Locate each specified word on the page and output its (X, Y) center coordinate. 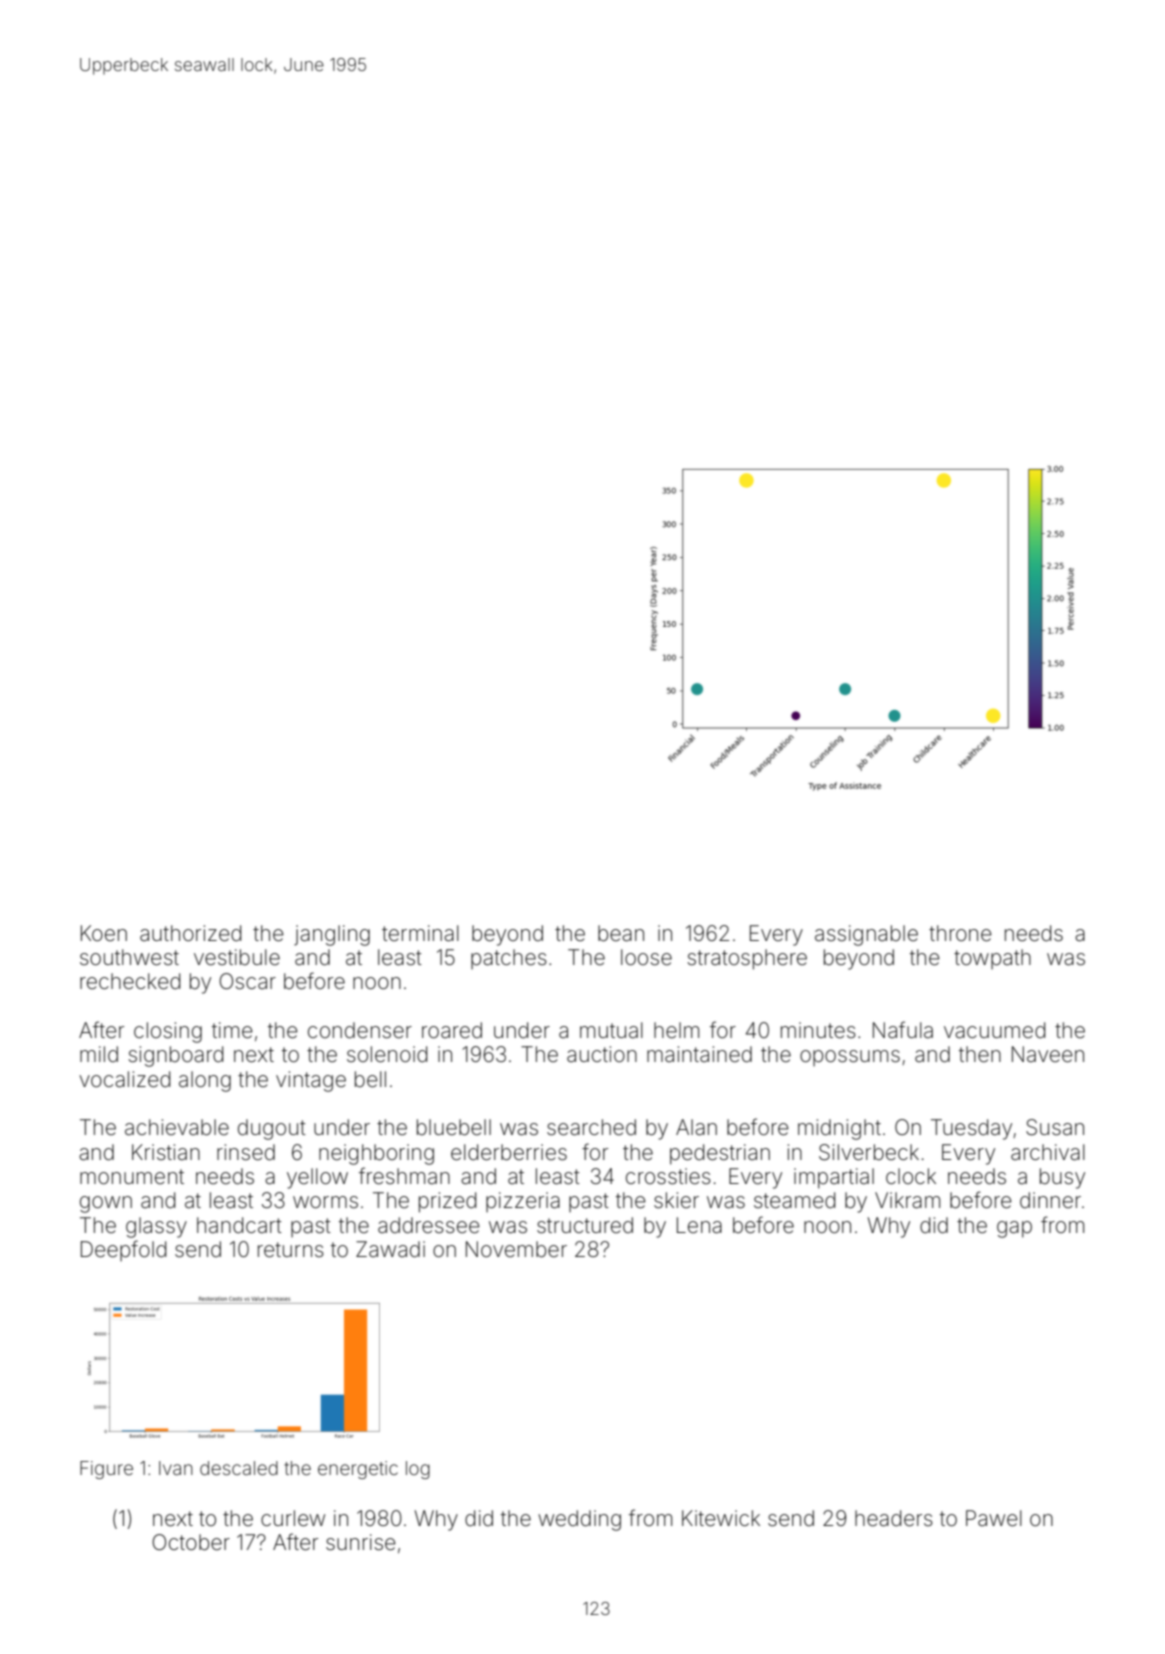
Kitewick (721, 1518)
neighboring (376, 1154)
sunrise (361, 1542)
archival (1048, 1152)
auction (602, 1054)
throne (960, 933)
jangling (332, 935)
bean (621, 933)
